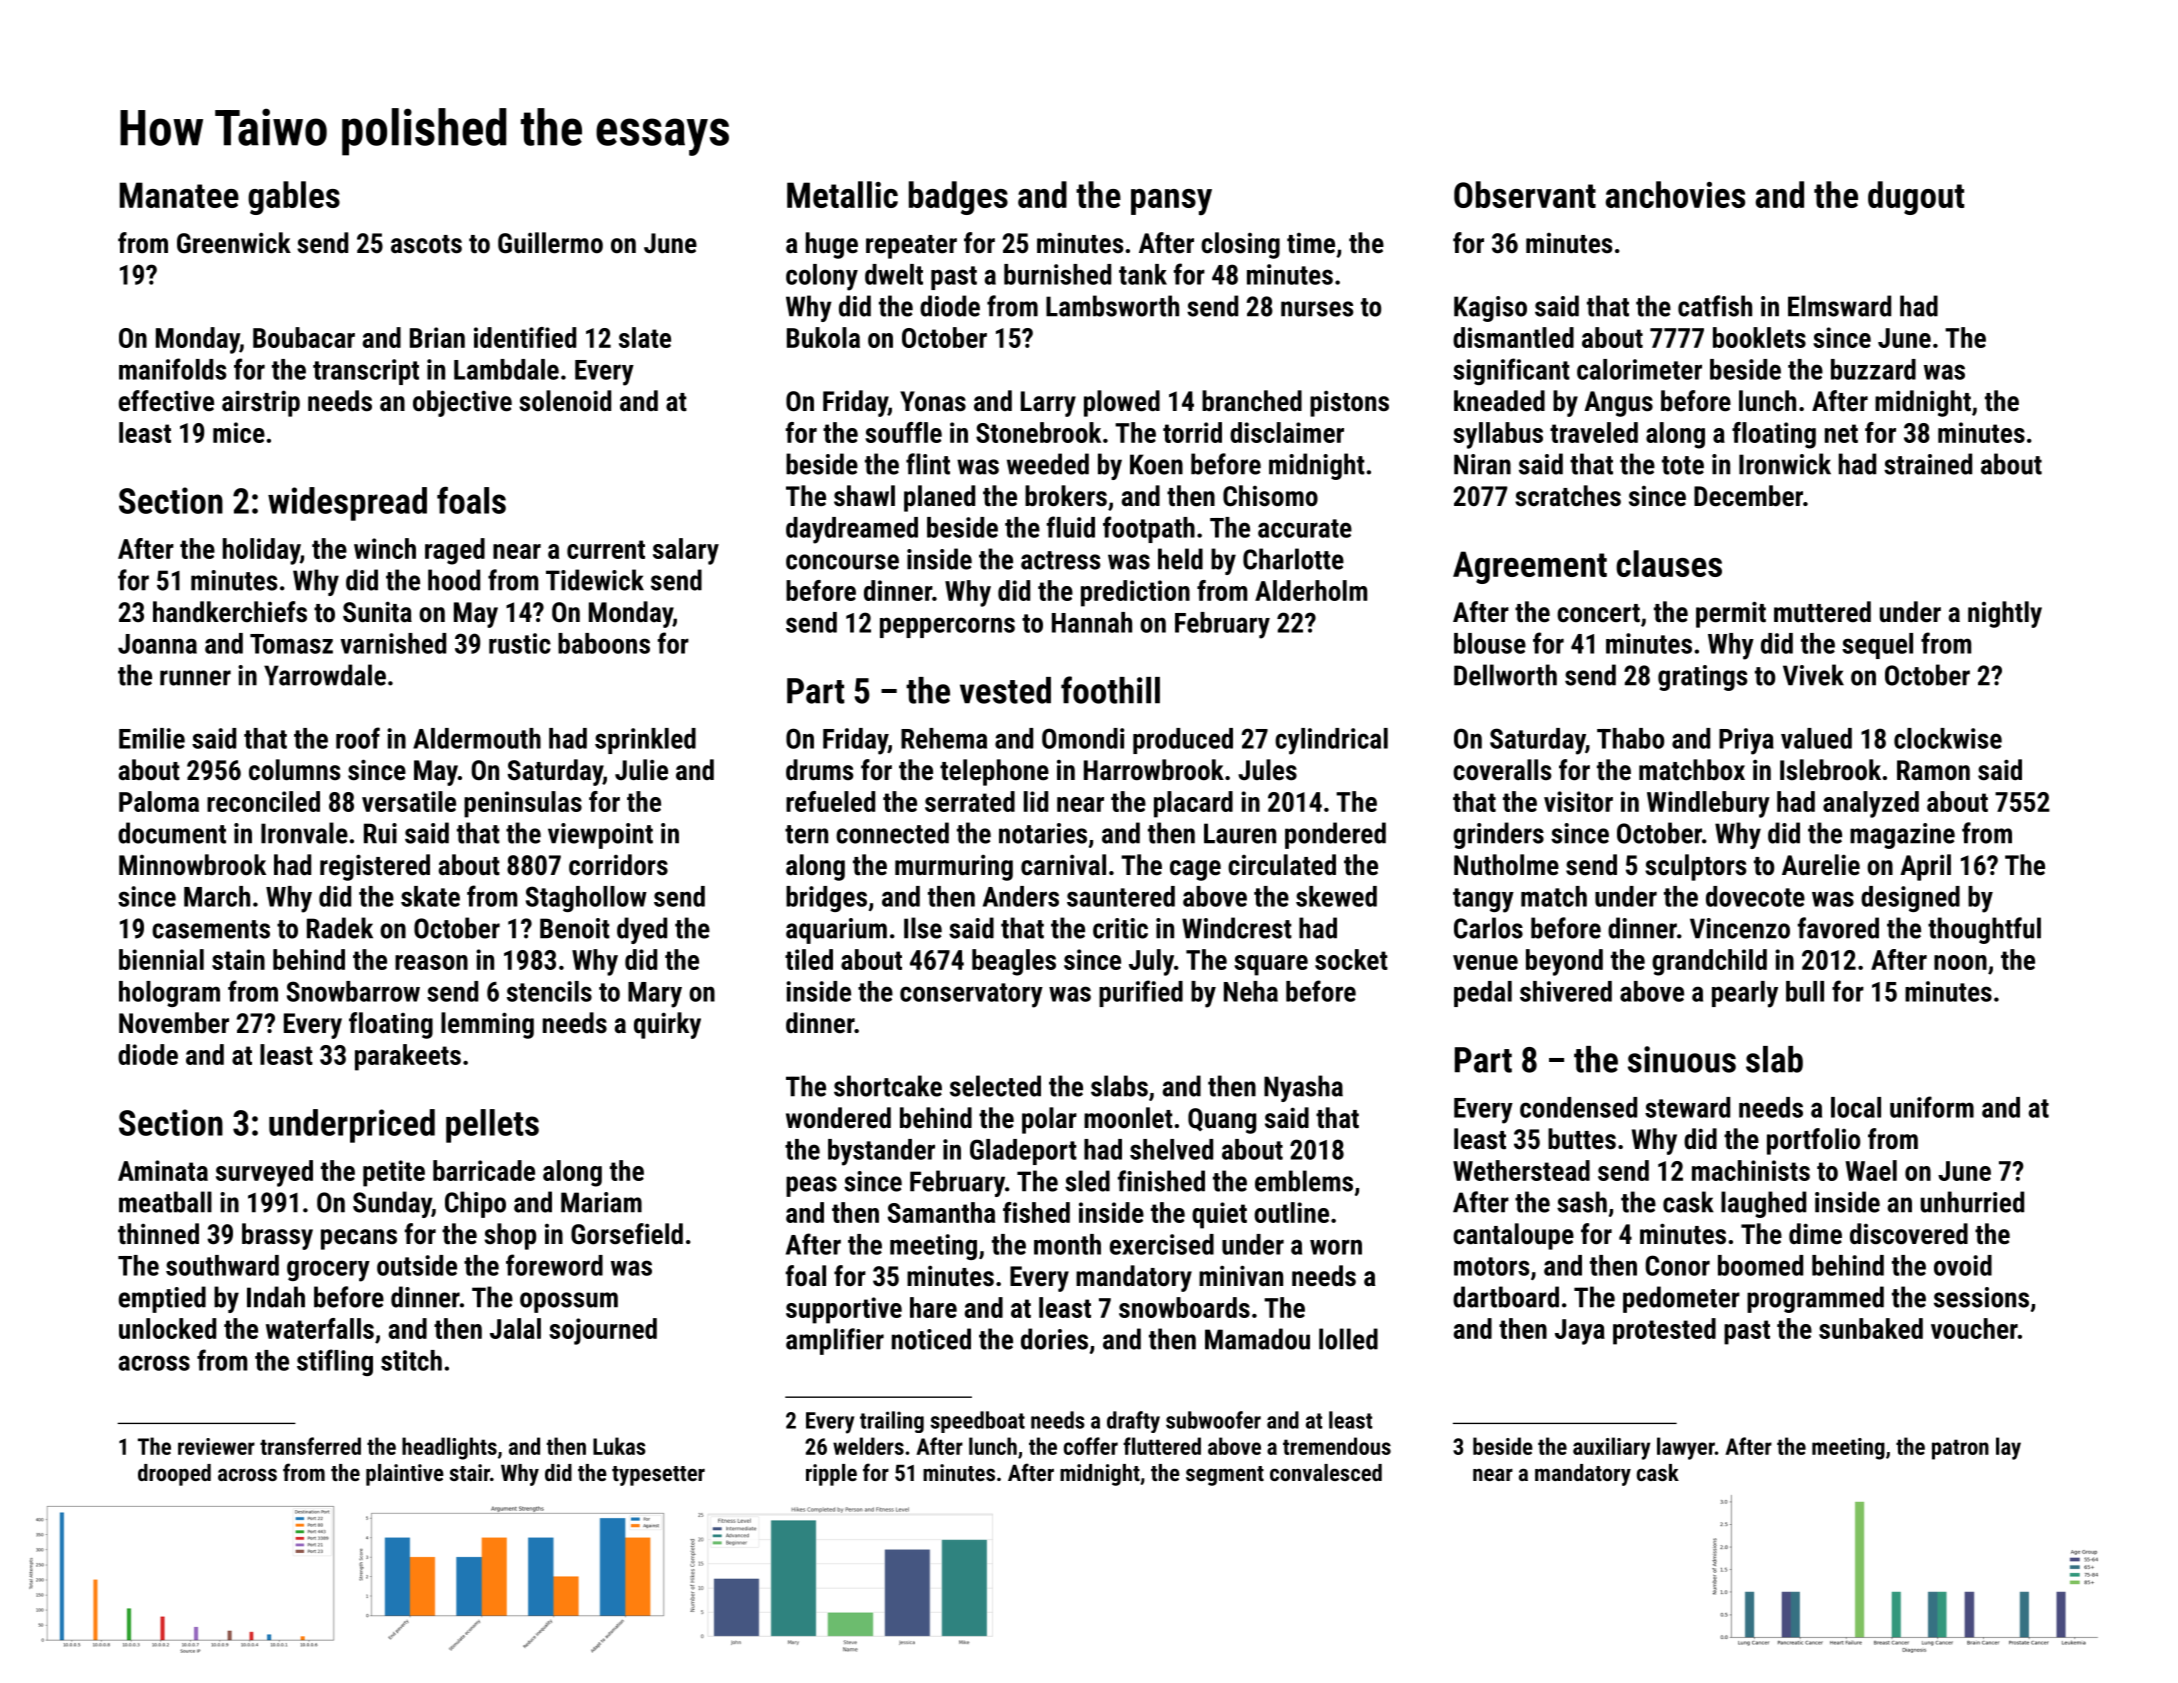  Describe the element at coordinates (1751, 1170) in the screenshot. I see `machinists` at that location.
